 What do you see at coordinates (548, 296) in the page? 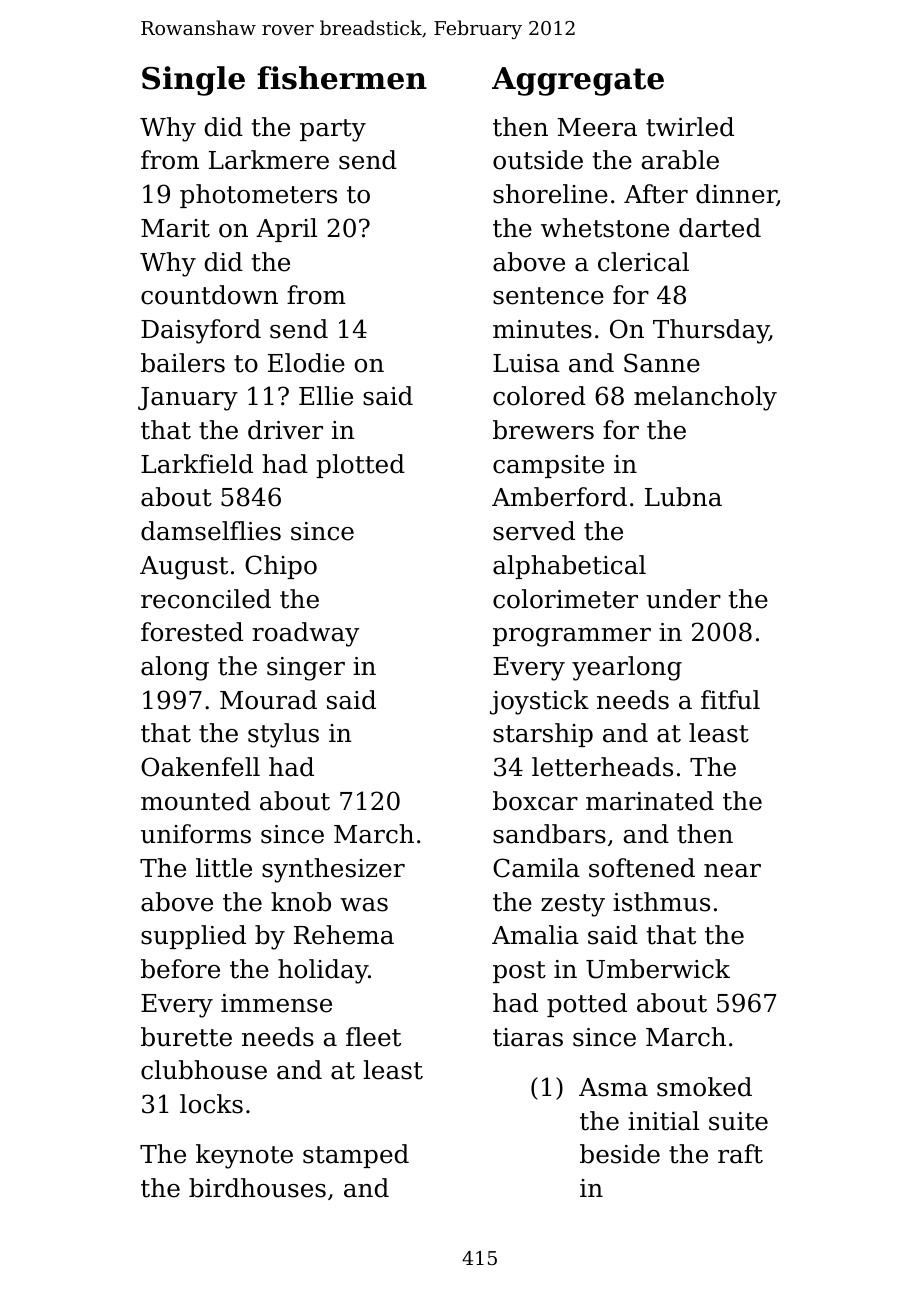
I see `sentence` at bounding box center [548, 296].
